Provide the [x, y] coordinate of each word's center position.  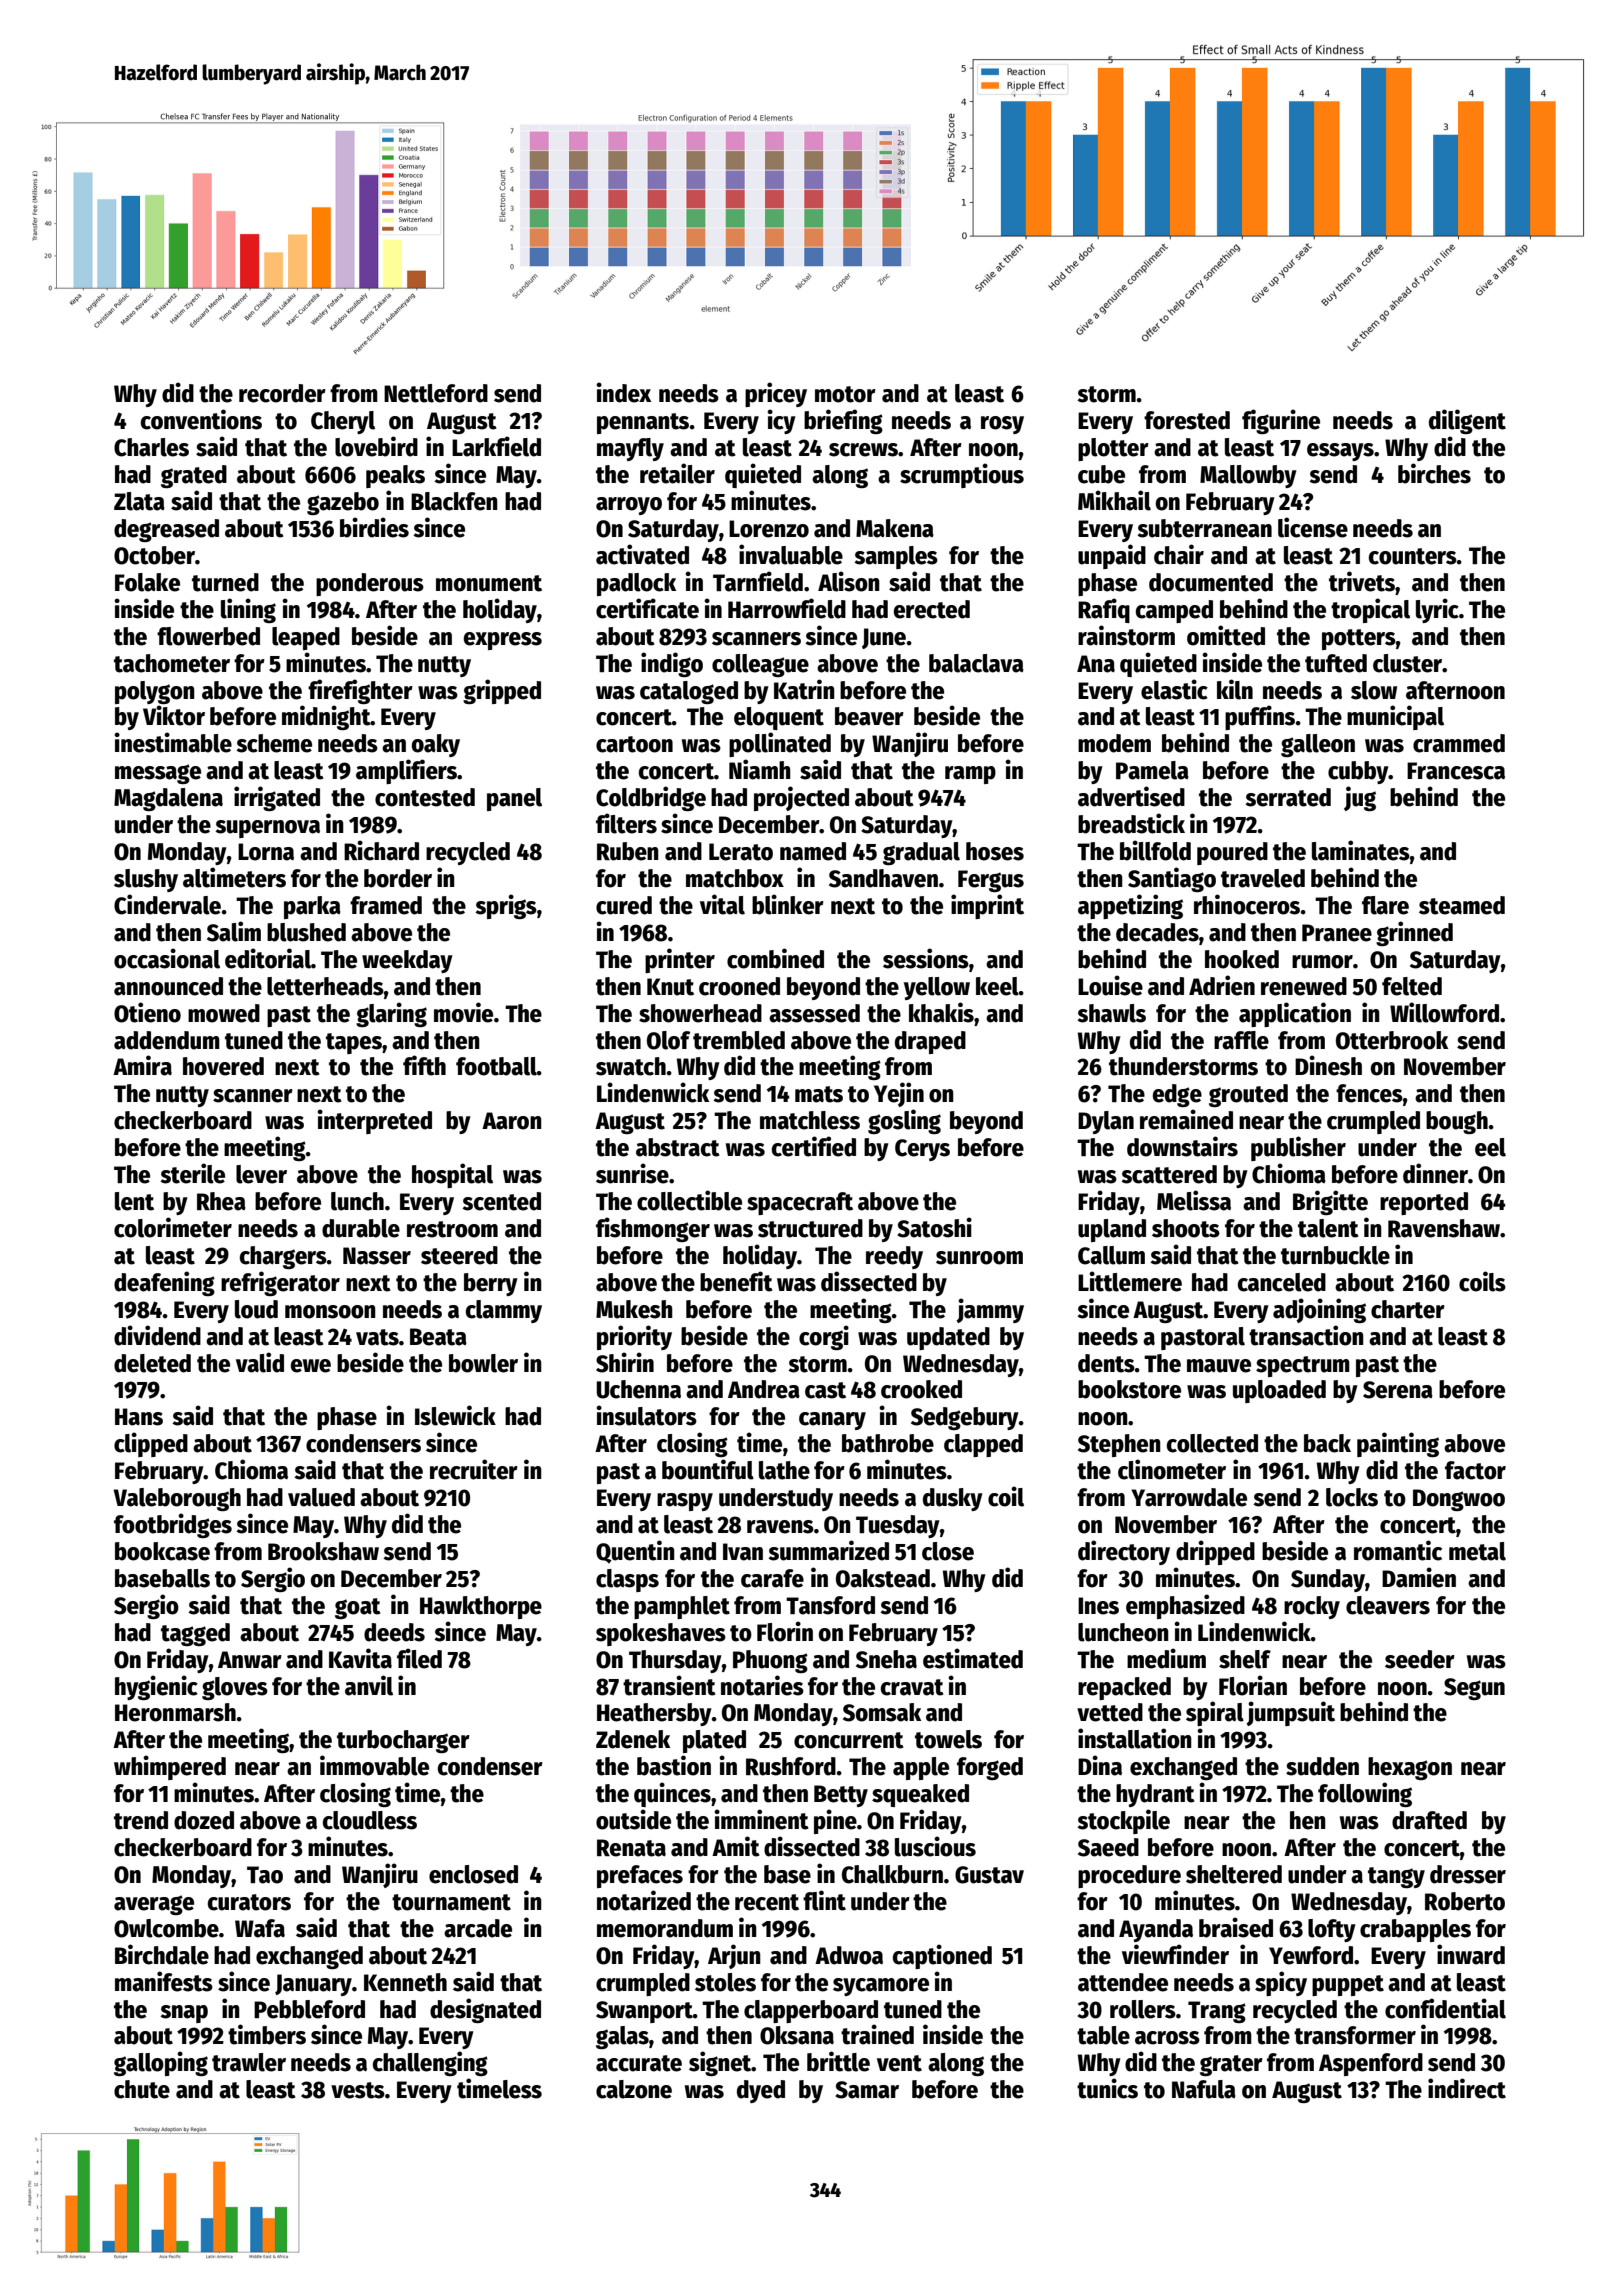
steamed [1462, 905]
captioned [942, 1956]
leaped [306, 638]
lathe [784, 1470]
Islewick [455, 1415]
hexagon [1410, 1768]
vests [358, 2090]
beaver [869, 716]
